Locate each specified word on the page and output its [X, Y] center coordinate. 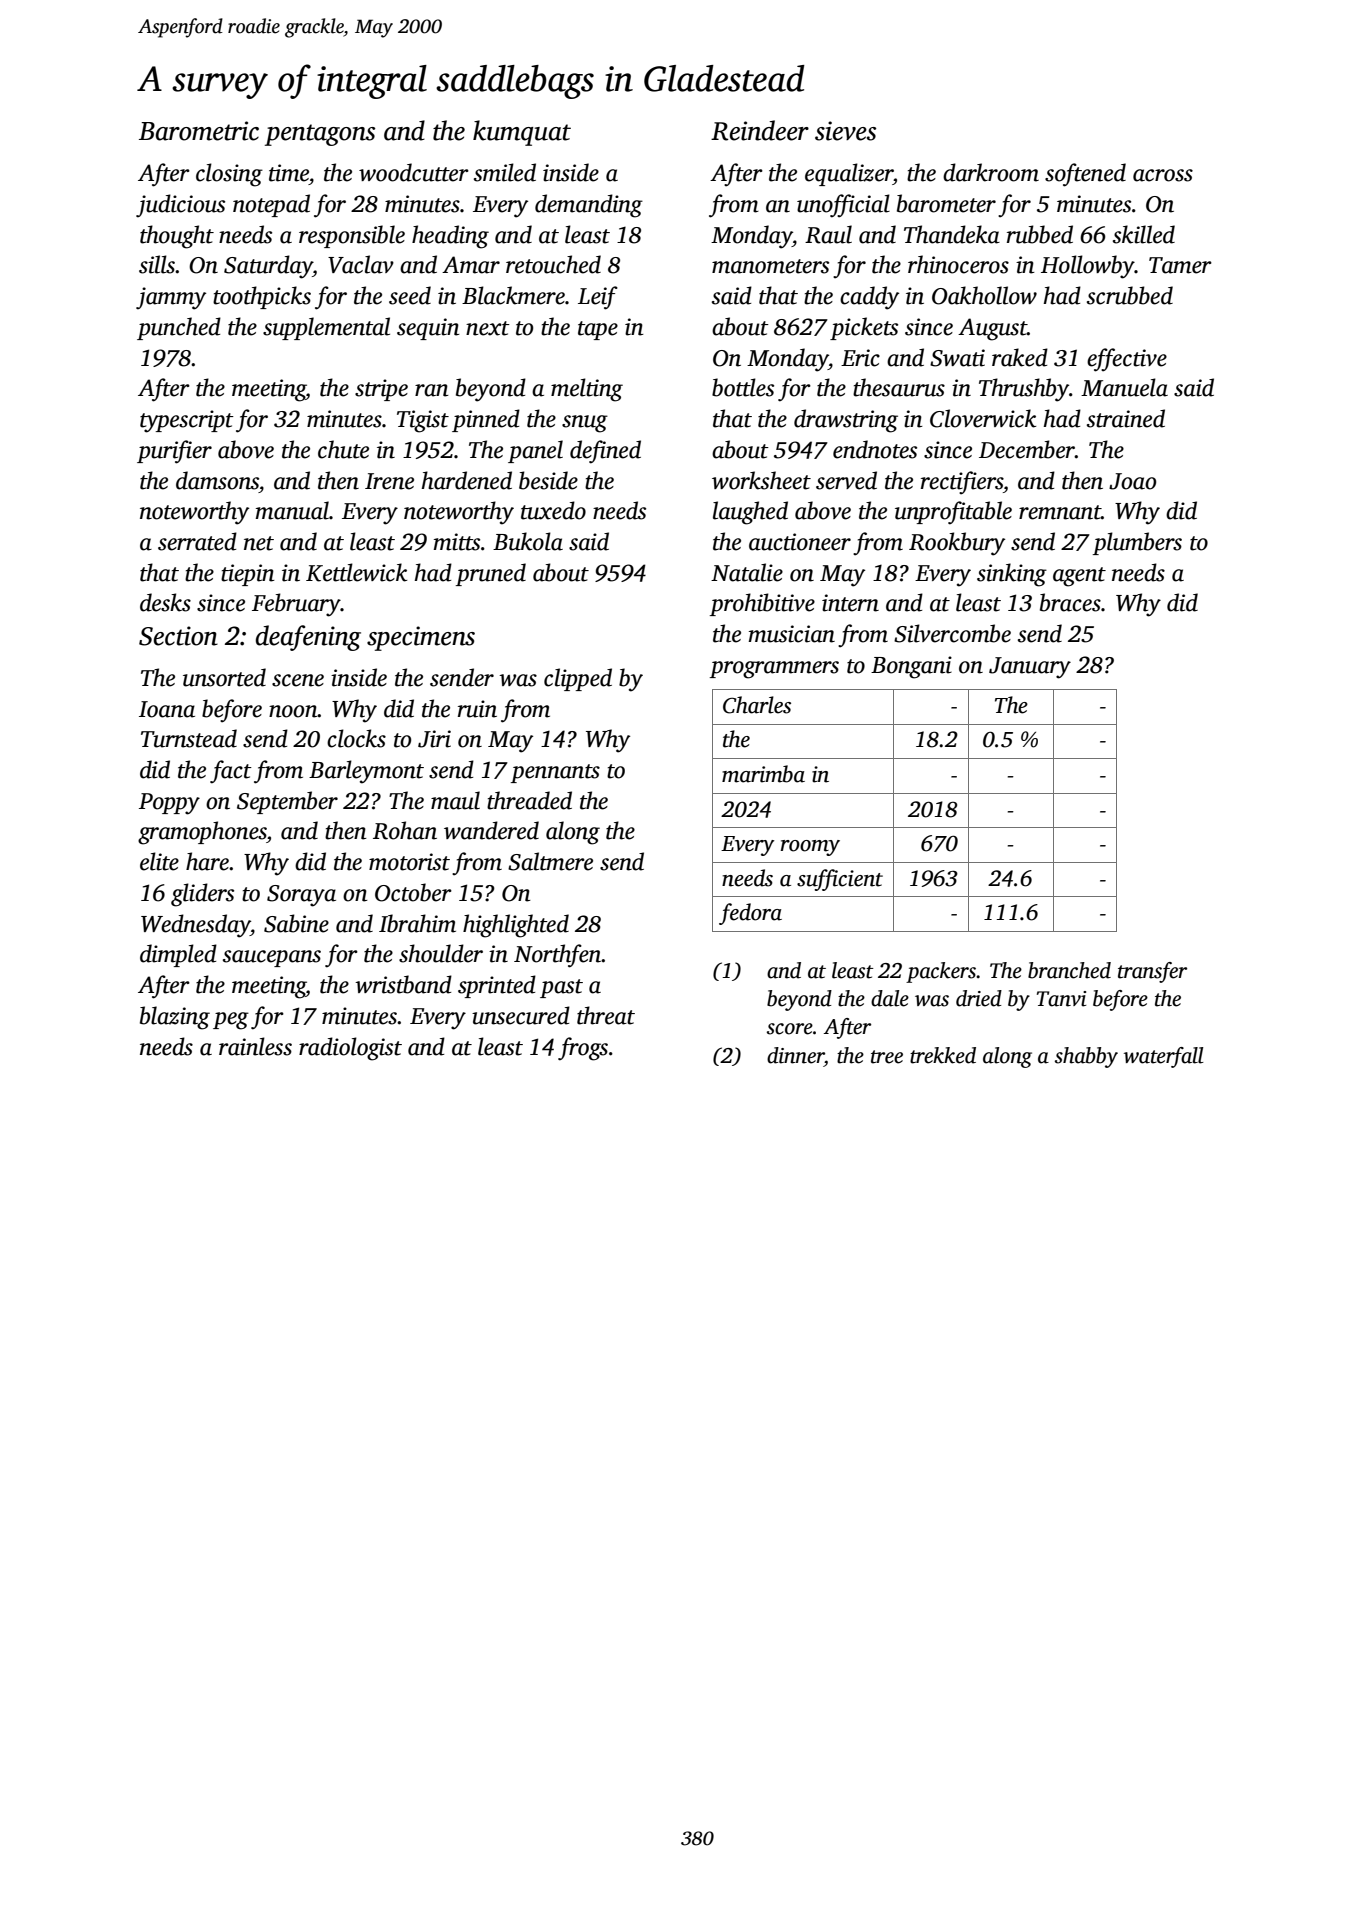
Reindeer [760, 130]
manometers [770, 266]
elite [159, 861]
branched [1069, 970]
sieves [845, 131]
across [1163, 175]
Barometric [199, 131]
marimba [763, 774]
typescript [187, 421]
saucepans [272, 958]
